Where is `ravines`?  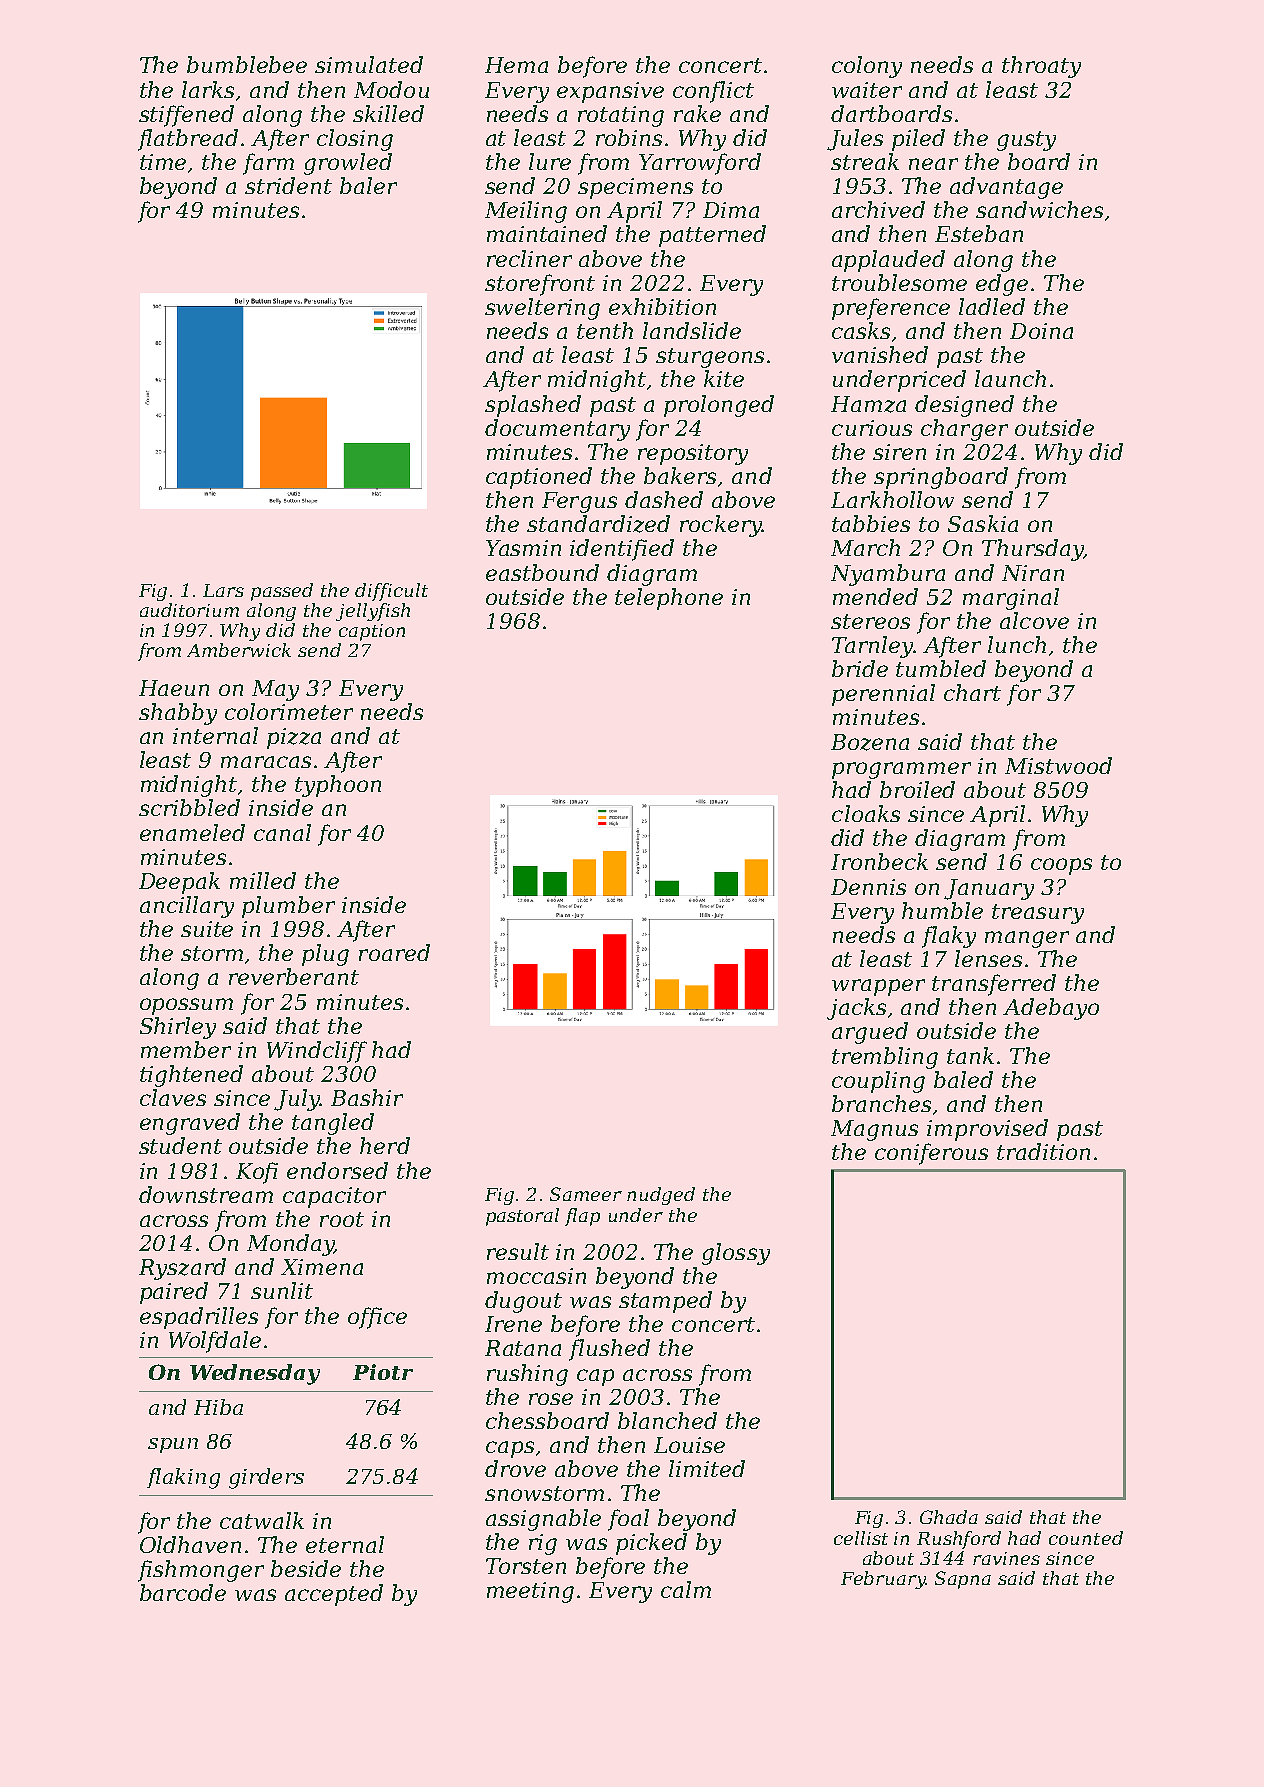
ravines is located at coordinates (1006, 1558).
